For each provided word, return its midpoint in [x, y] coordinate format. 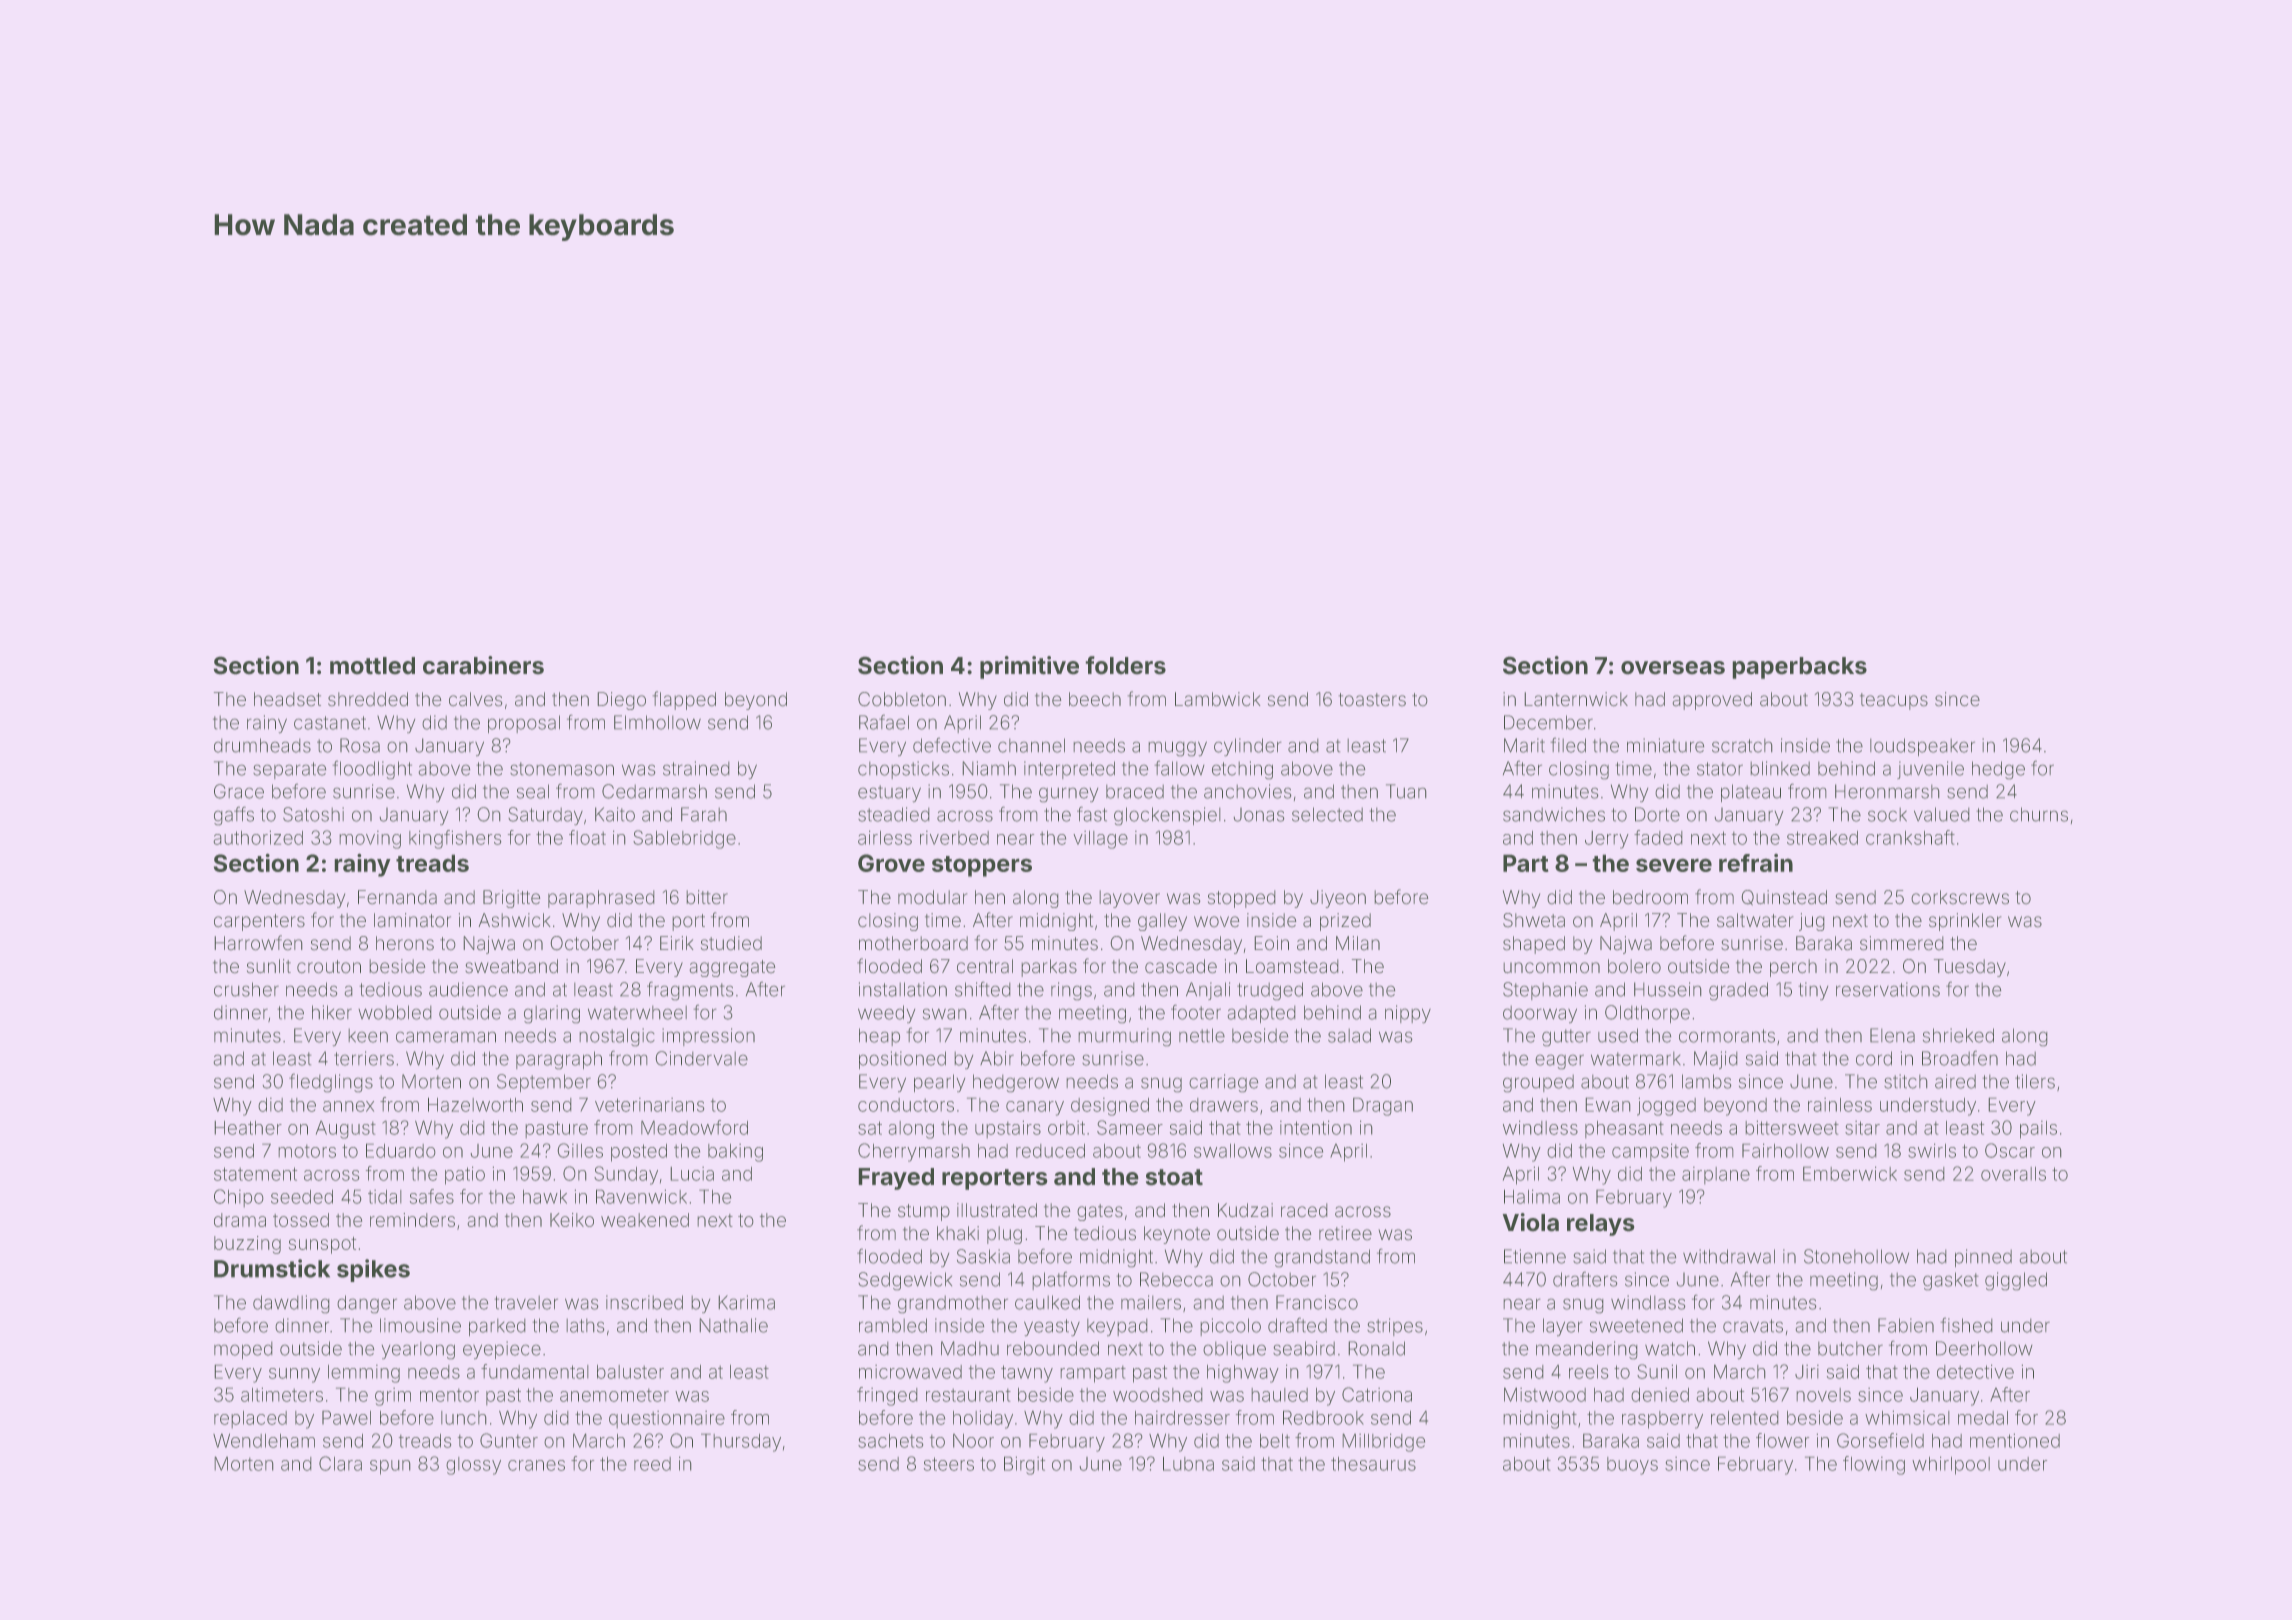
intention [1316, 1128]
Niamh [989, 768]
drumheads [262, 745]
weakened [645, 1220]
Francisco [1317, 1302]
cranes [536, 1465]
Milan [1358, 943]
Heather [248, 1128]
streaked [1822, 838]
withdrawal [1729, 1256]
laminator [412, 920]
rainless [1840, 1105]
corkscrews [1960, 897]
